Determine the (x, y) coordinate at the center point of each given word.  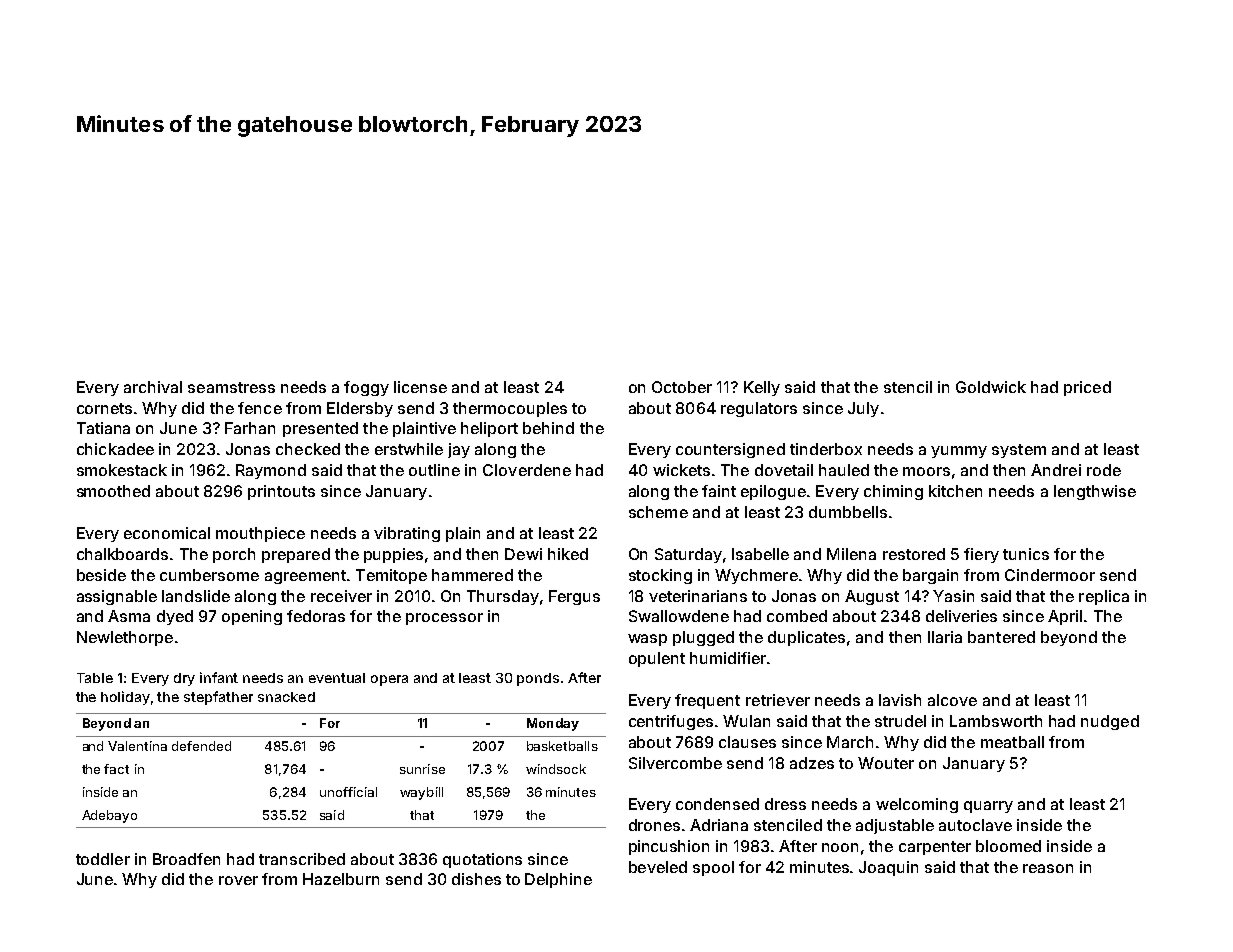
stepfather (218, 698)
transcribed (302, 859)
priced (1087, 388)
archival (153, 387)
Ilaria (945, 637)
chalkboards (122, 554)
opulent (657, 659)
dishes (476, 879)
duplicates (806, 638)
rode (1104, 470)
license (420, 387)
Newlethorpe (125, 638)
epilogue (773, 492)
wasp (647, 640)
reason (1048, 868)
